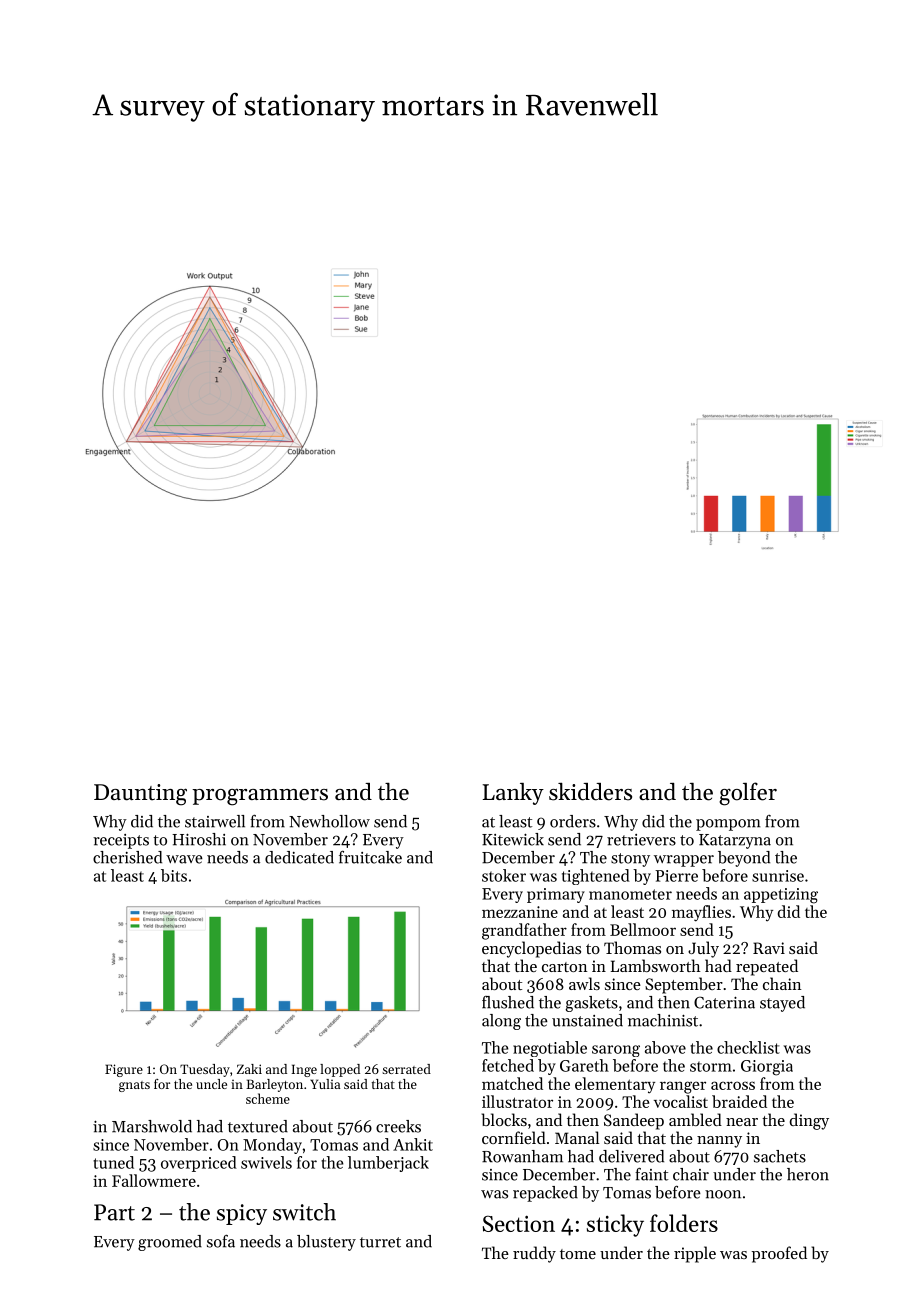  Describe the element at coordinates (266, 1162) in the screenshot. I see `swivels` at that location.
